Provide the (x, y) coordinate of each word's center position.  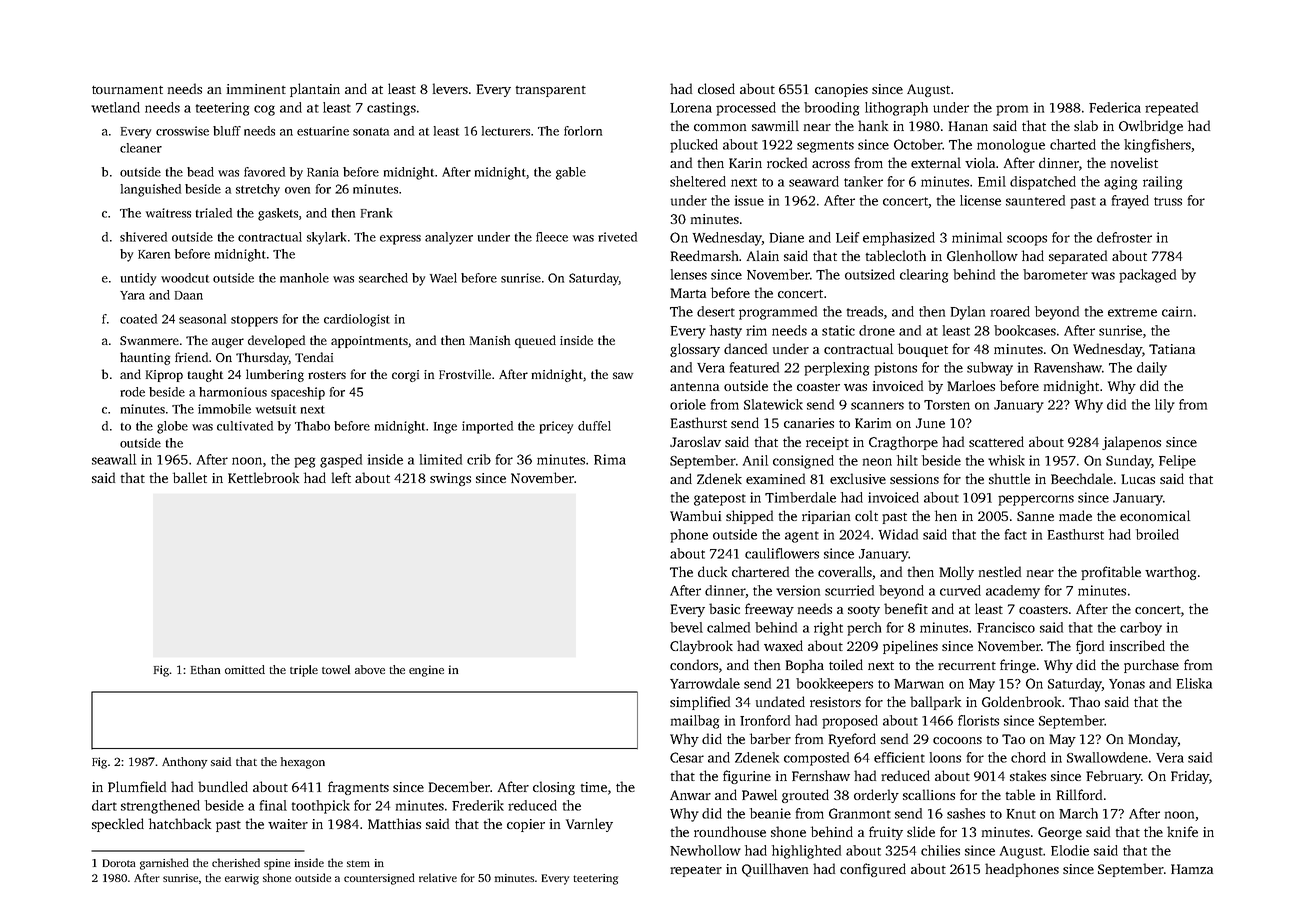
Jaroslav (695, 441)
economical (1155, 515)
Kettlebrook (263, 477)
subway (990, 369)
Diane (787, 237)
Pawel (759, 794)
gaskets (278, 214)
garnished (164, 864)
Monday (1153, 740)
